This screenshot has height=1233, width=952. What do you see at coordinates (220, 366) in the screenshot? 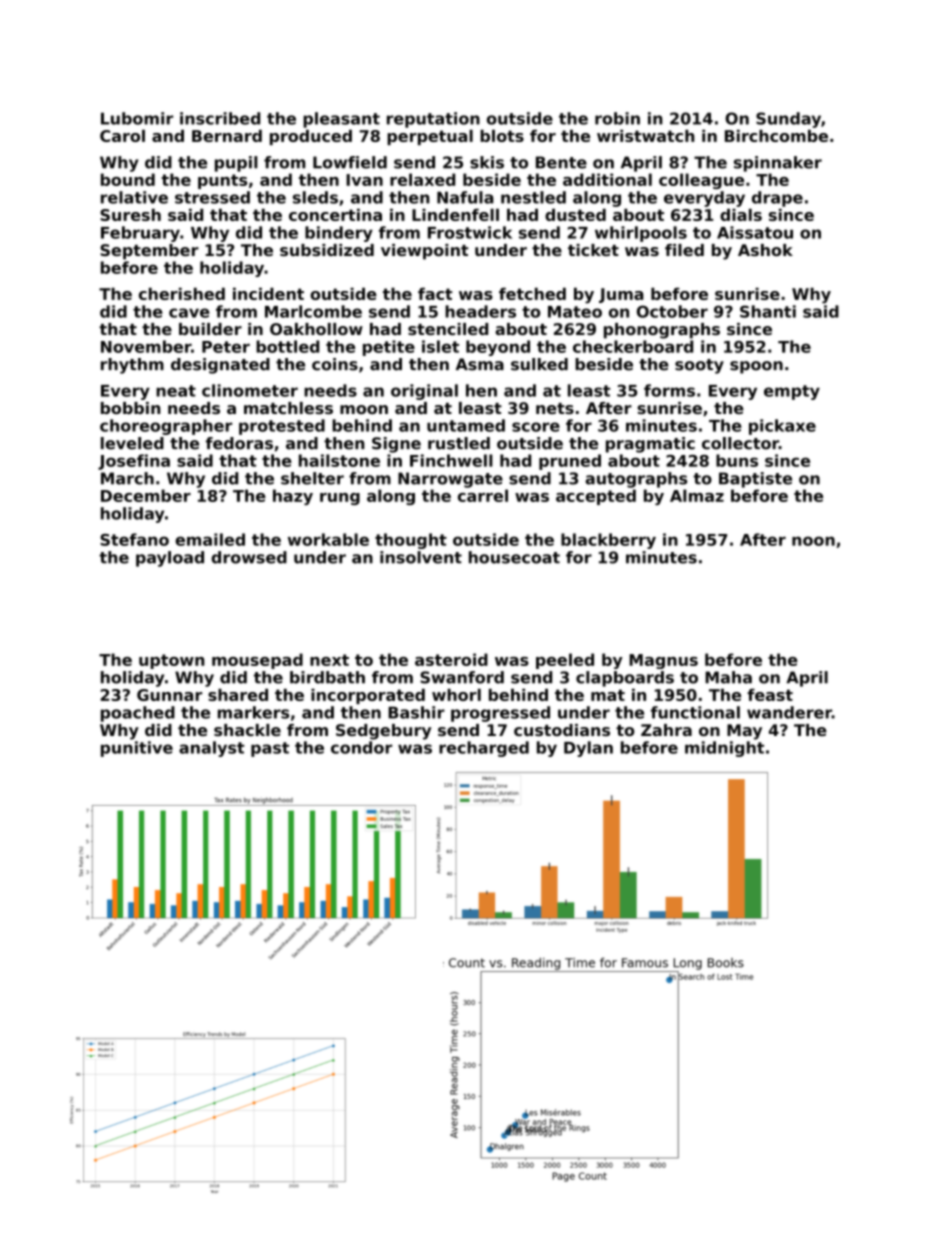
I see `designated` at bounding box center [220, 366].
